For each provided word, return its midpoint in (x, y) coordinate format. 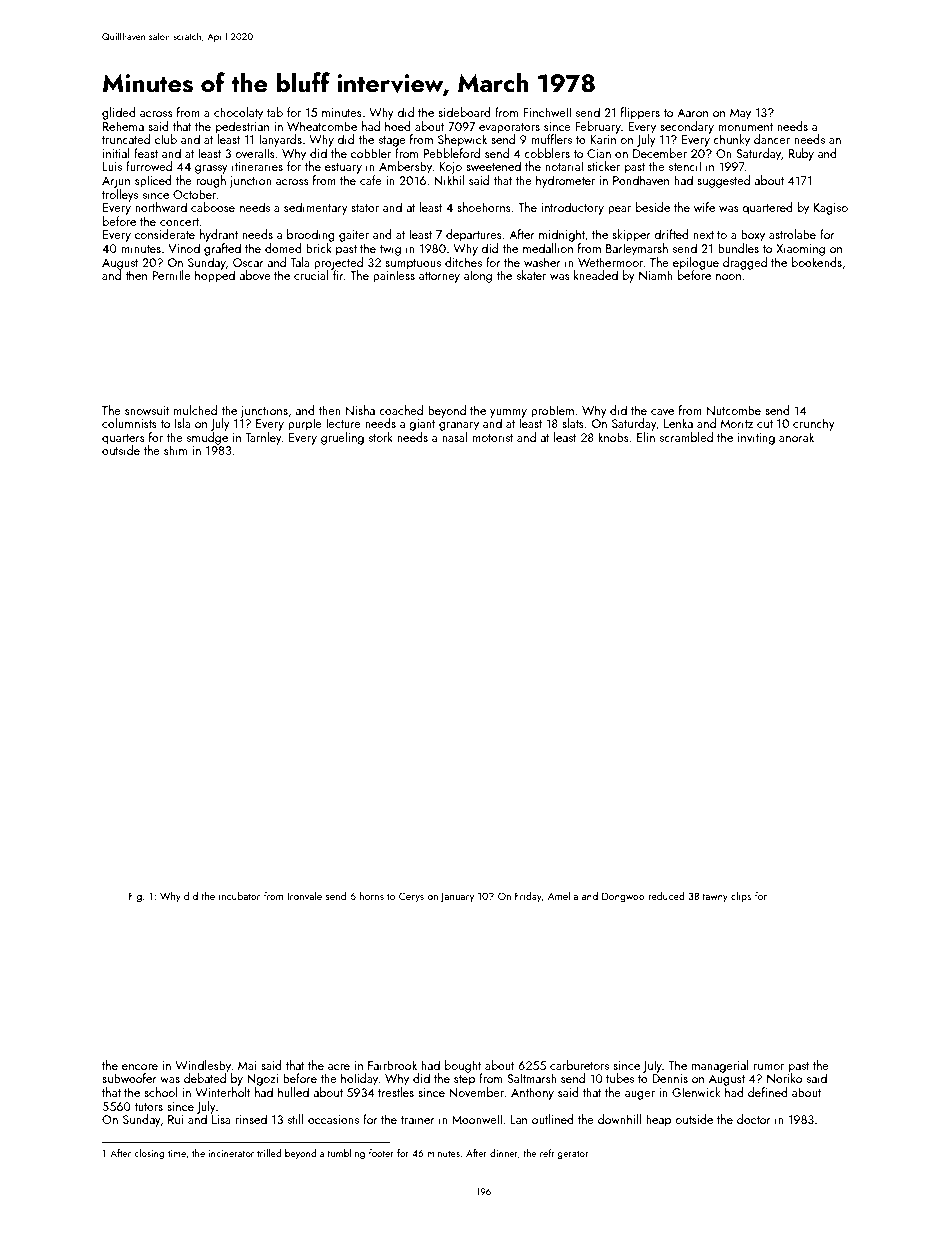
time (177, 1153)
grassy (211, 169)
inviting (756, 439)
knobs (613, 437)
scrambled (686, 437)
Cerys (411, 897)
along (478, 276)
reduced (666, 896)
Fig (135, 897)
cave (662, 412)
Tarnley (264, 438)
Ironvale (305, 896)
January (457, 898)
